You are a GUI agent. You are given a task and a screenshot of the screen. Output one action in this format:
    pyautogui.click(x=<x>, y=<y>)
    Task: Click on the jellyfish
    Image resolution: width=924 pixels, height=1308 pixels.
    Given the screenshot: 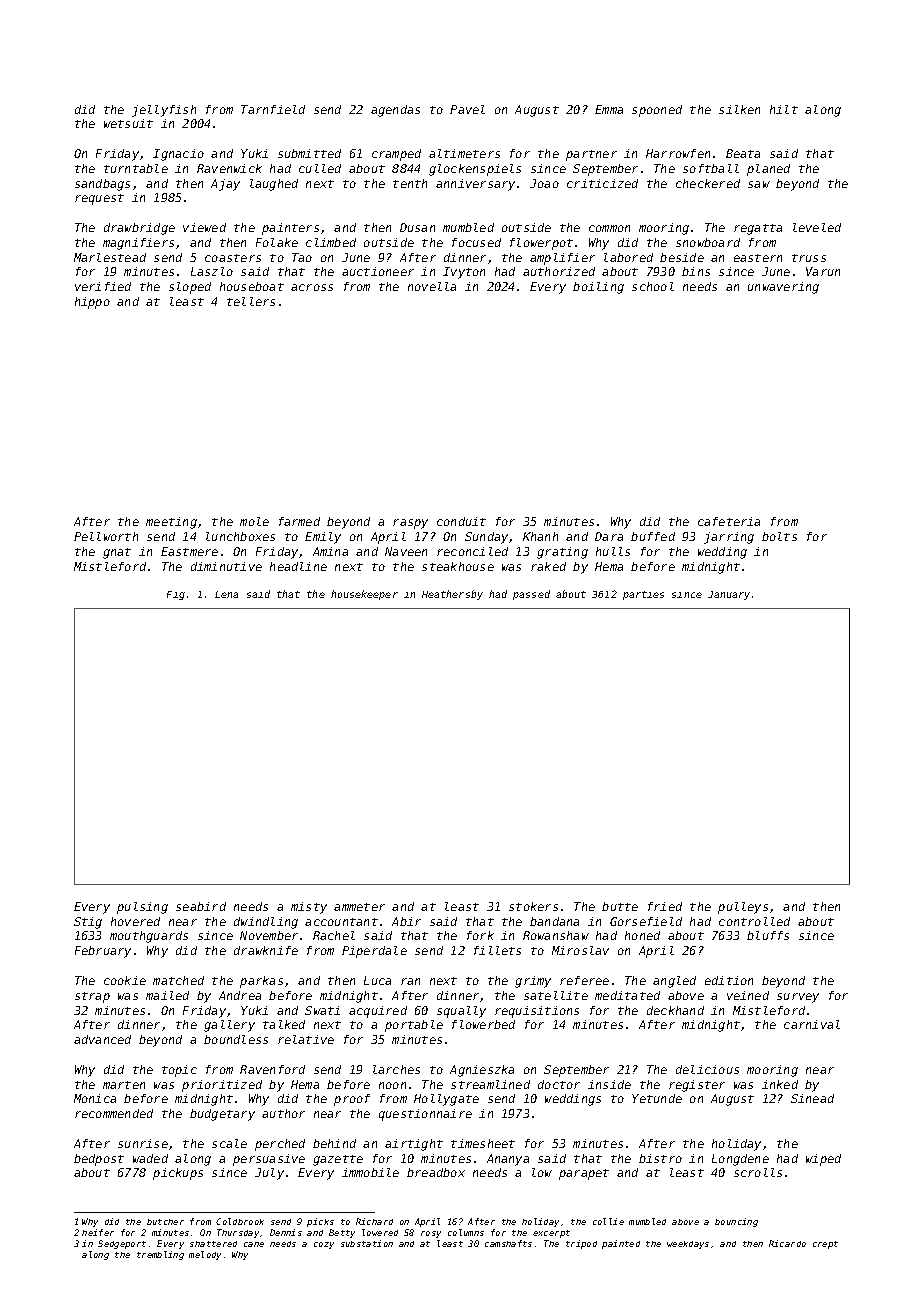 What is the action you would take?
    pyautogui.click(x=164, y=111)
